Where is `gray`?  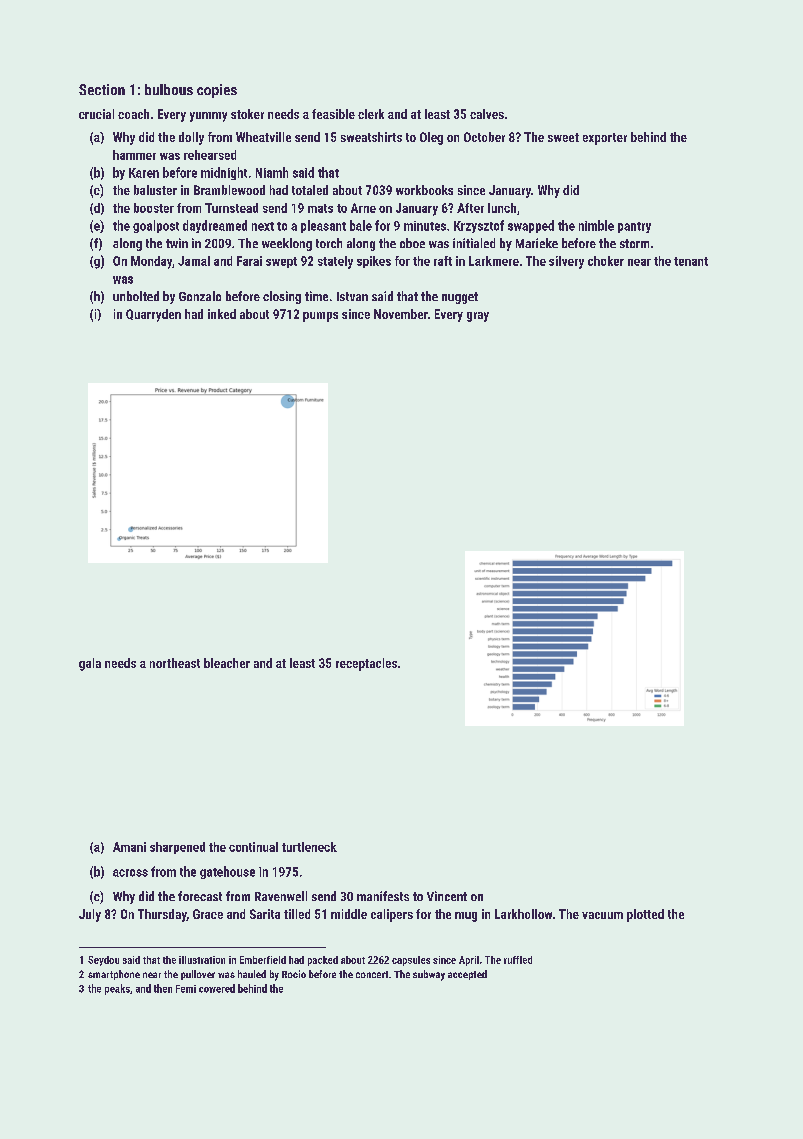
gray is located at coordinates (478, 317).
